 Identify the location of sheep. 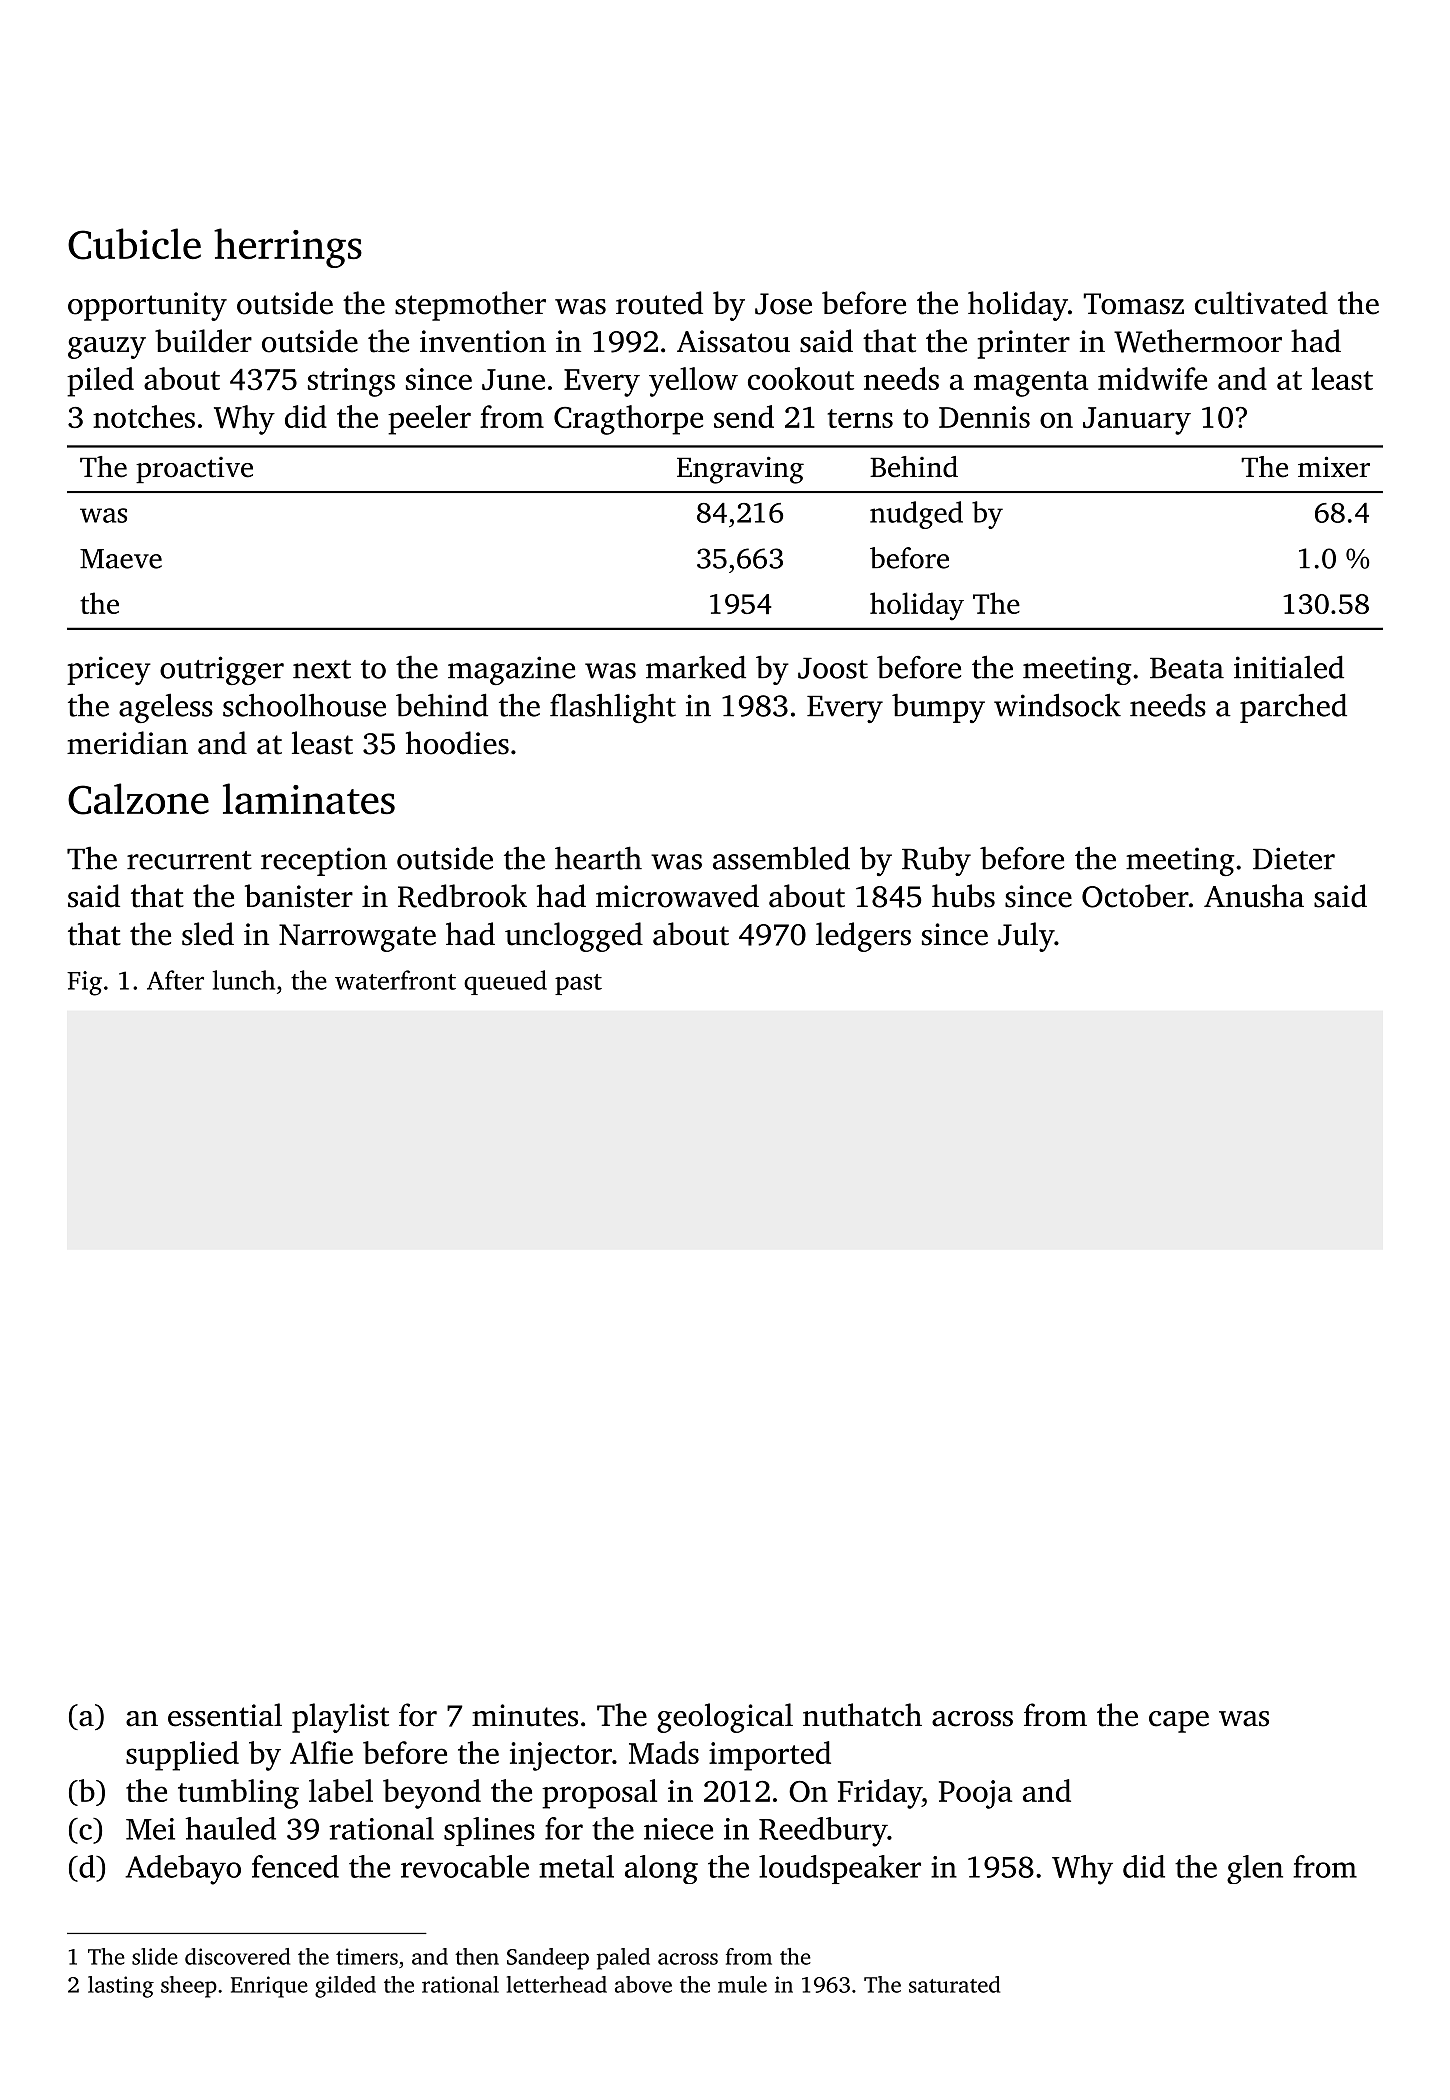
(189, 1987).
